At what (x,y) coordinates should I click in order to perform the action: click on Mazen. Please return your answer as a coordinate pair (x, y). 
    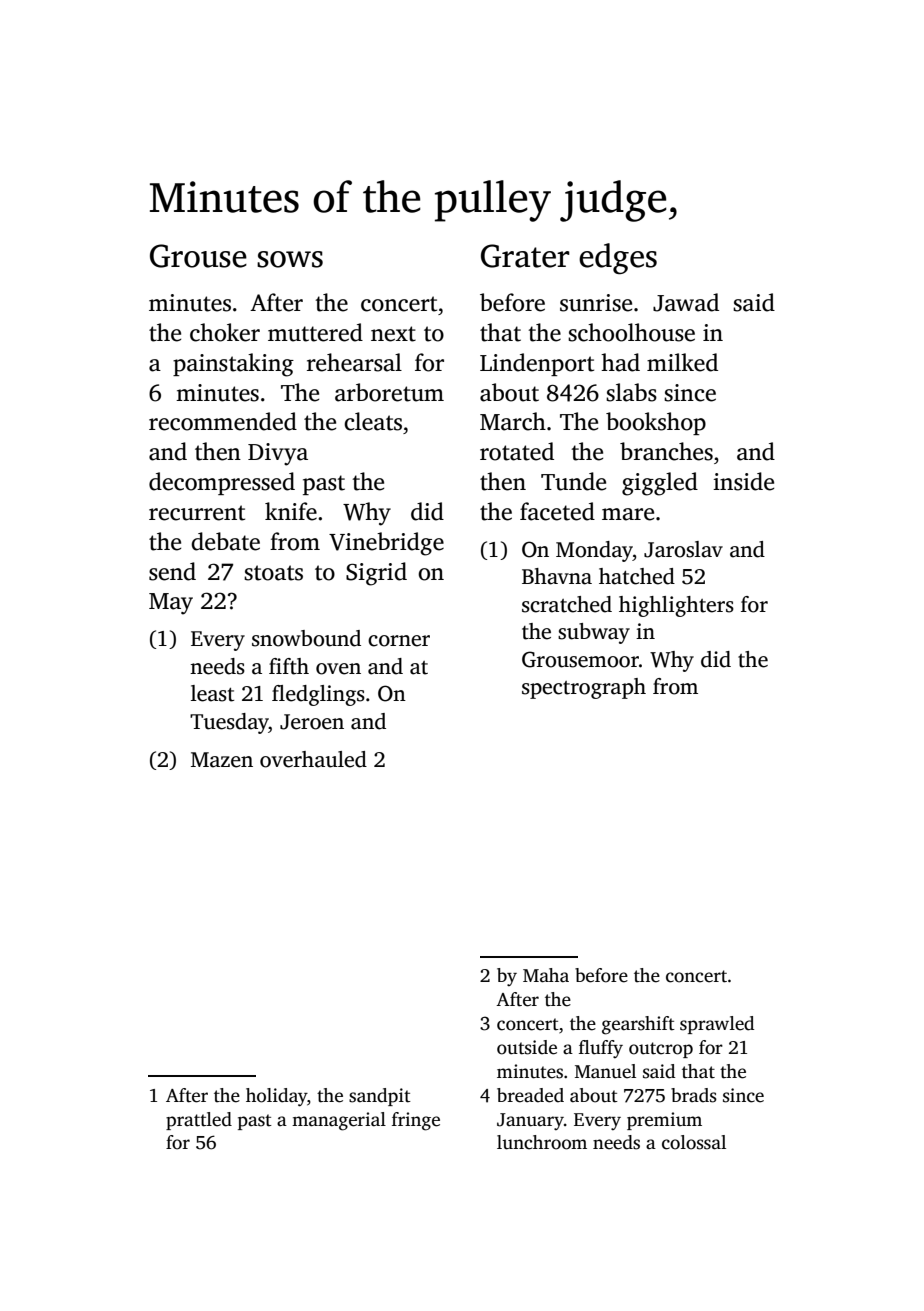
    Looking at the image, I should click on (222, 760).
